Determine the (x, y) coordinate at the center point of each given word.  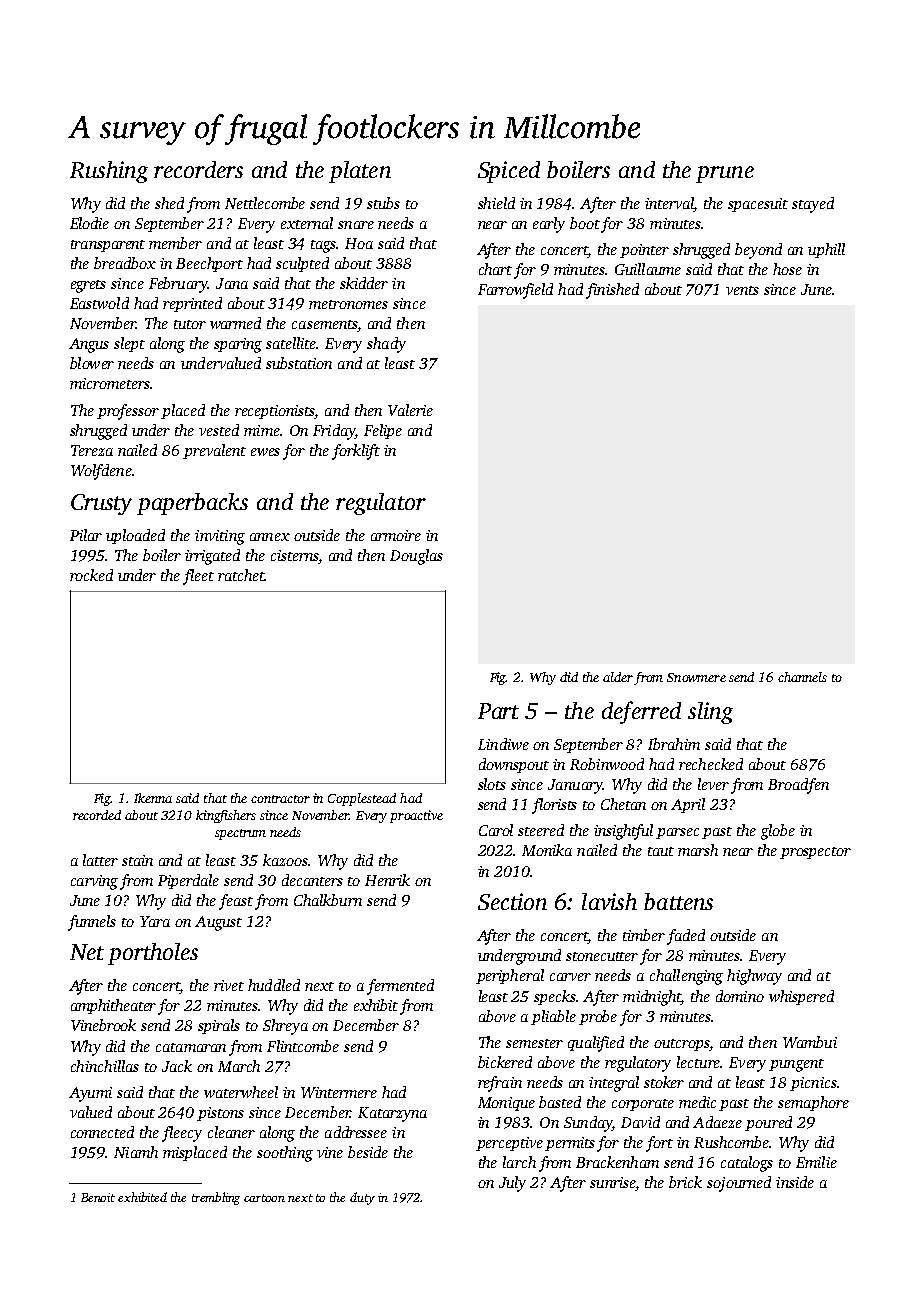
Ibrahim (674, 744)
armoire (396, 535)
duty (362, 1198)
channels (802, 677)
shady (386, 345)
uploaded (135, 536)
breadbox (125, 263)
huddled (274, 985)
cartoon (264, 1198)
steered (541, 830)
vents (742, 290)
